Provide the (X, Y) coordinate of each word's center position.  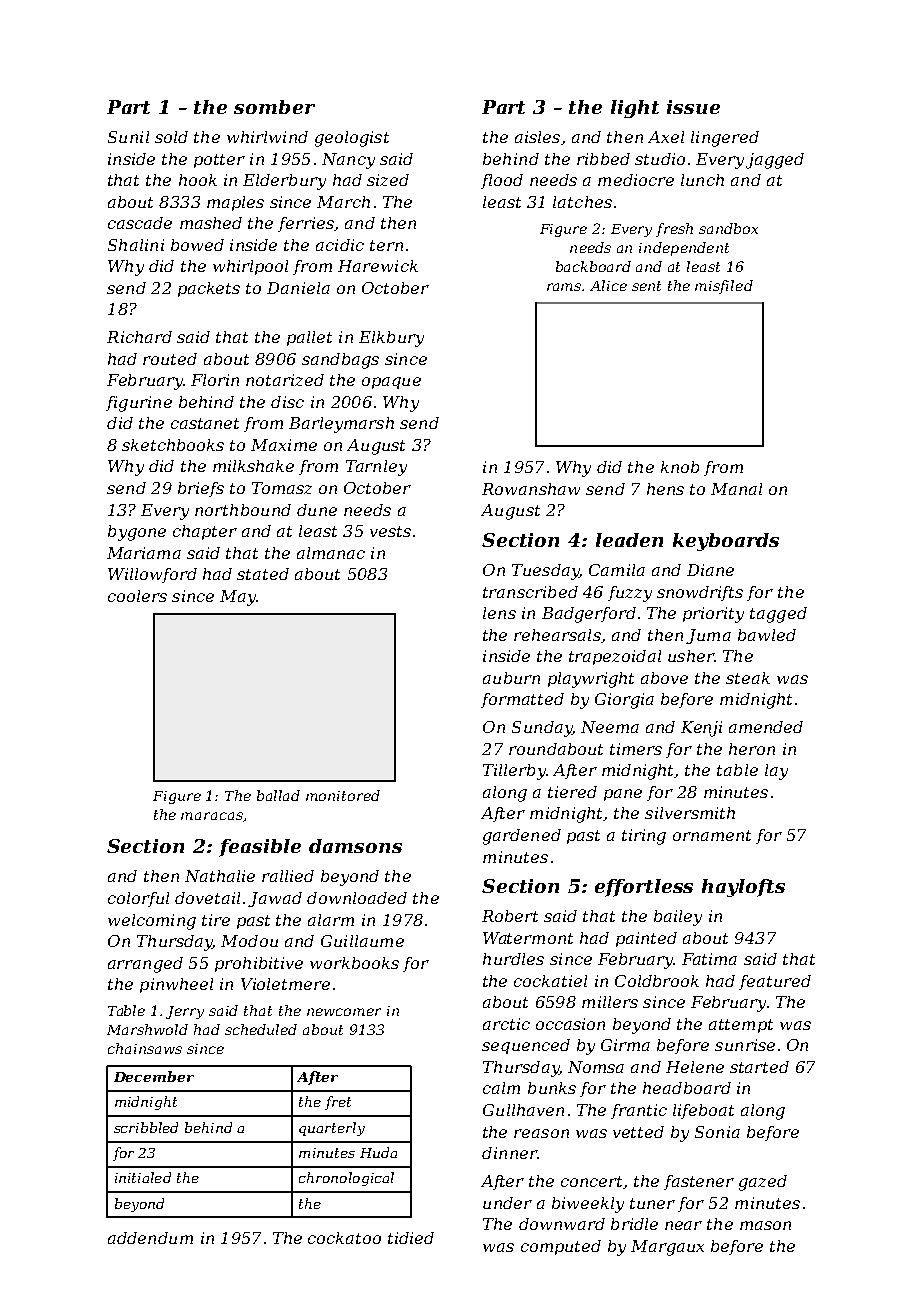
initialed (143, 1177)
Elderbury (284, 182)
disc (287, 402)
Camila (617, 570)
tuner (652, 1203)
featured (775, 982)
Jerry (185, 1012)
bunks (552, 1088)
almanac (331, 553)
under (507, 1203)
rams (565, 287)
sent (646, 286)
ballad (278, 795)
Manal (736, 489)
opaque (391, 383)
